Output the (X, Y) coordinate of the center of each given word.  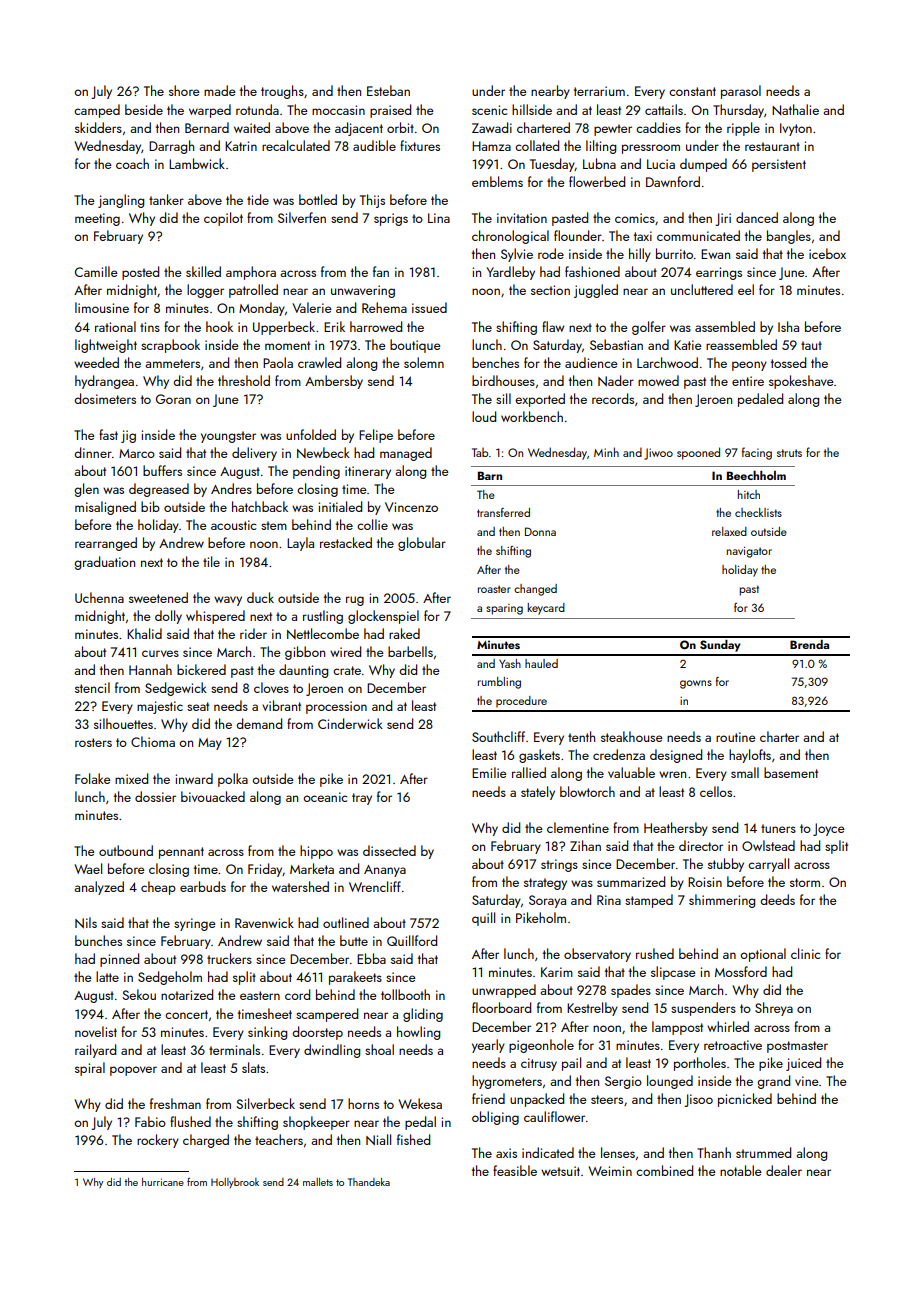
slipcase (673, 973)
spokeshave (801, 382)
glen (86, 490)
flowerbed (597, 181)
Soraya (547, 901)
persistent (779, 165)
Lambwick (197, 163)
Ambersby (334, 382)
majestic (160, 707)
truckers (229, 958)
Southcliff (498, 736)
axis (506, 1153)
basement (791, 772)
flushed (190, 1121)
